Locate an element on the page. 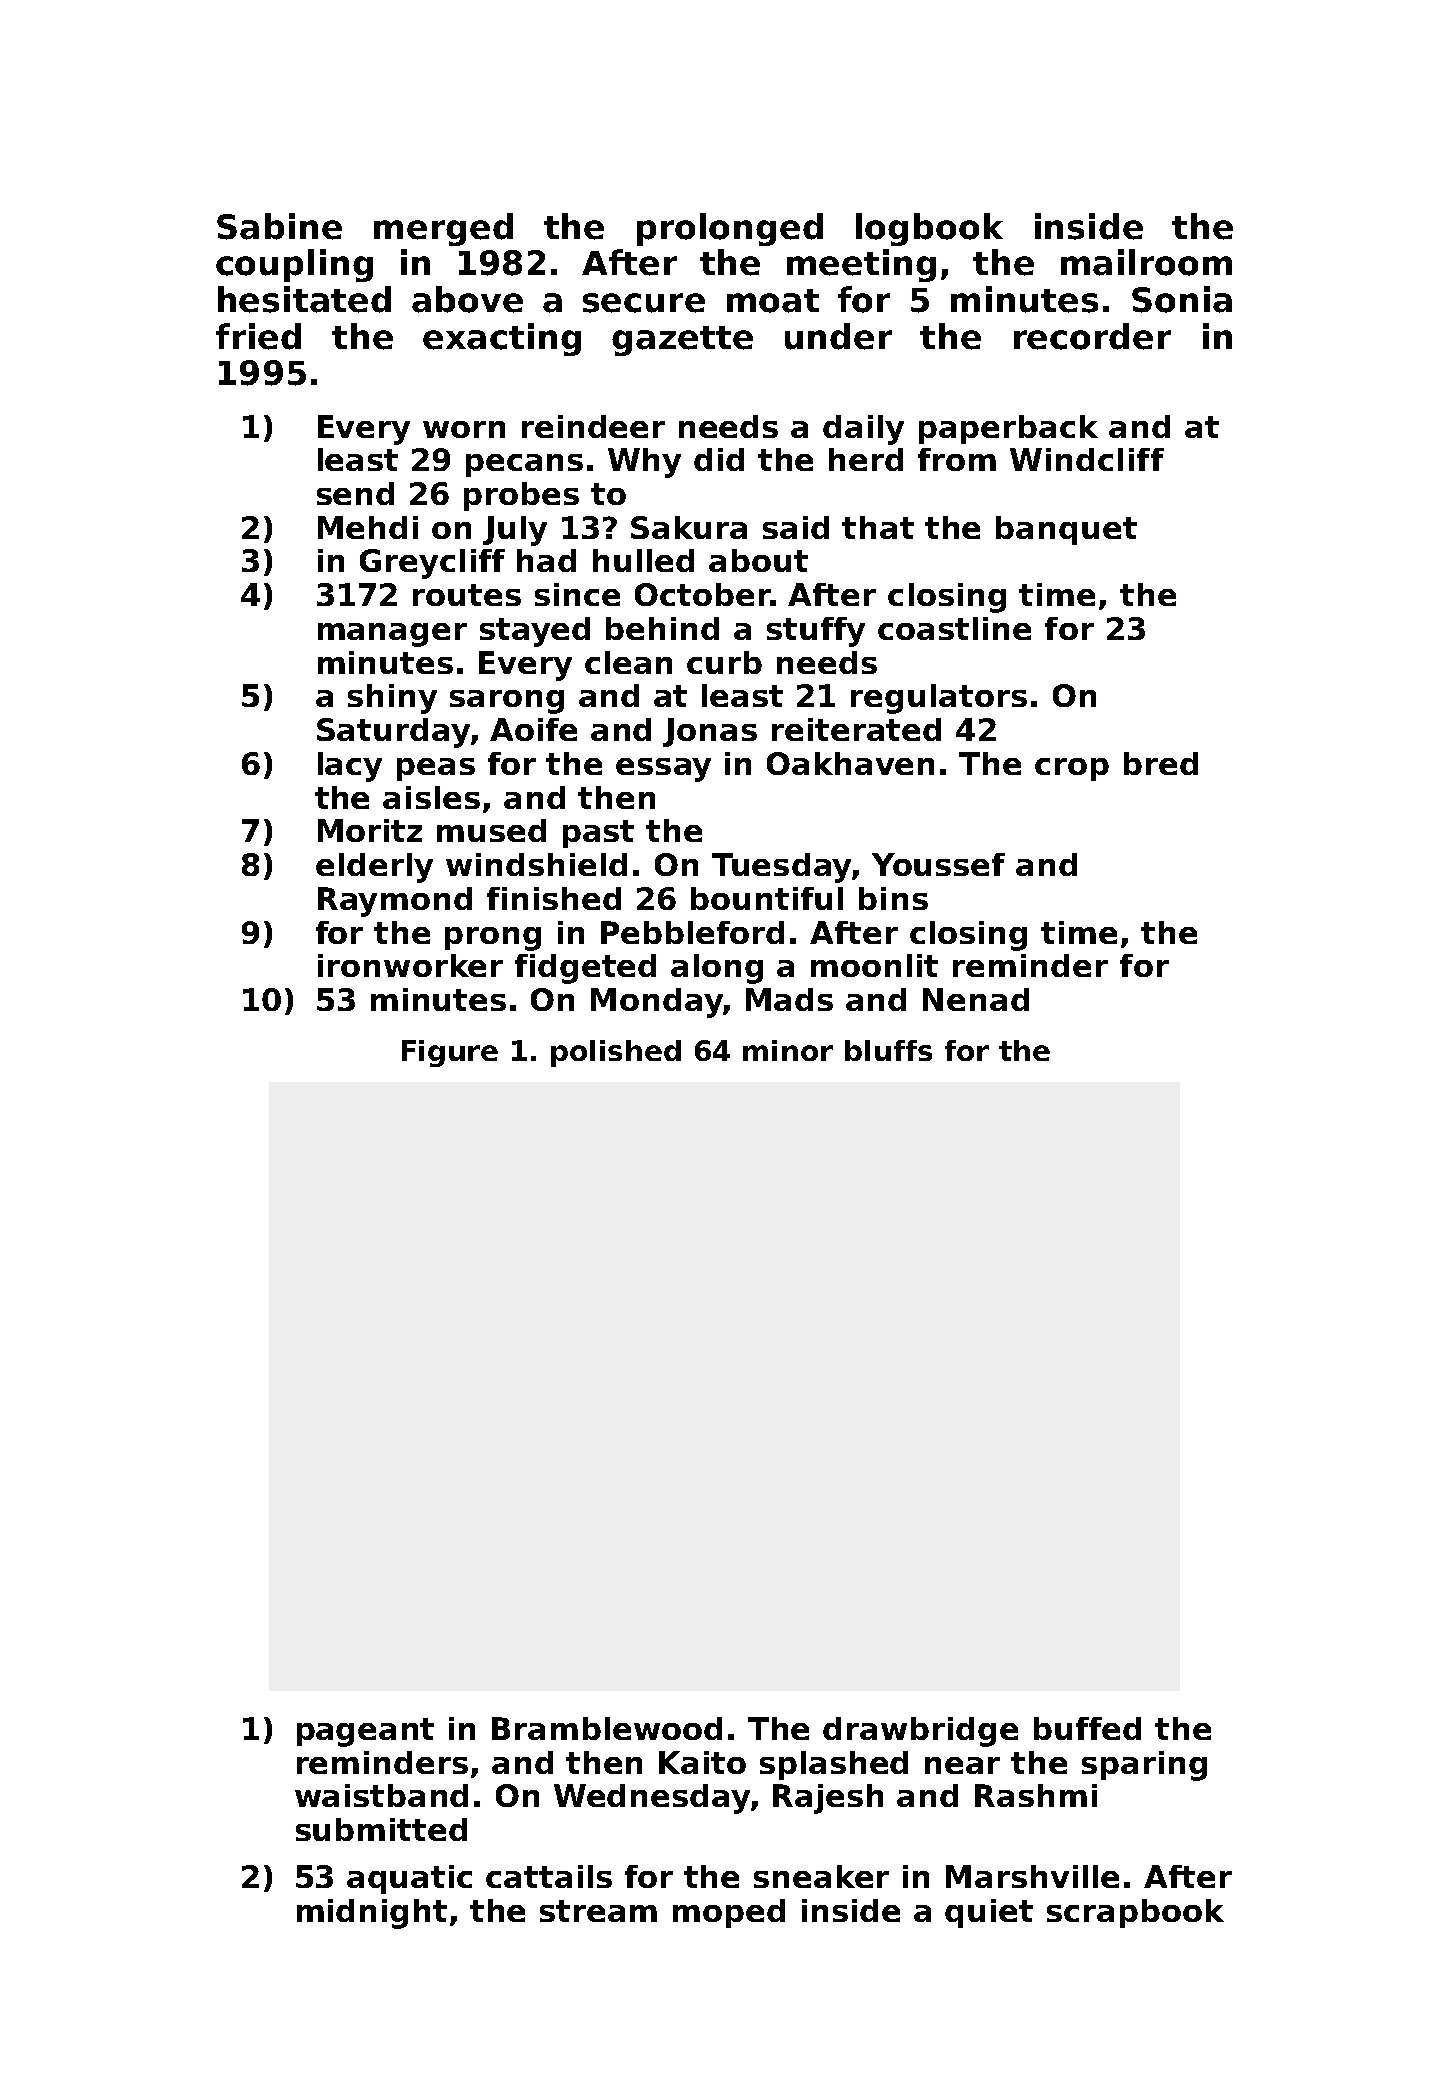  Sabine is located at coordinates (279, 226).
